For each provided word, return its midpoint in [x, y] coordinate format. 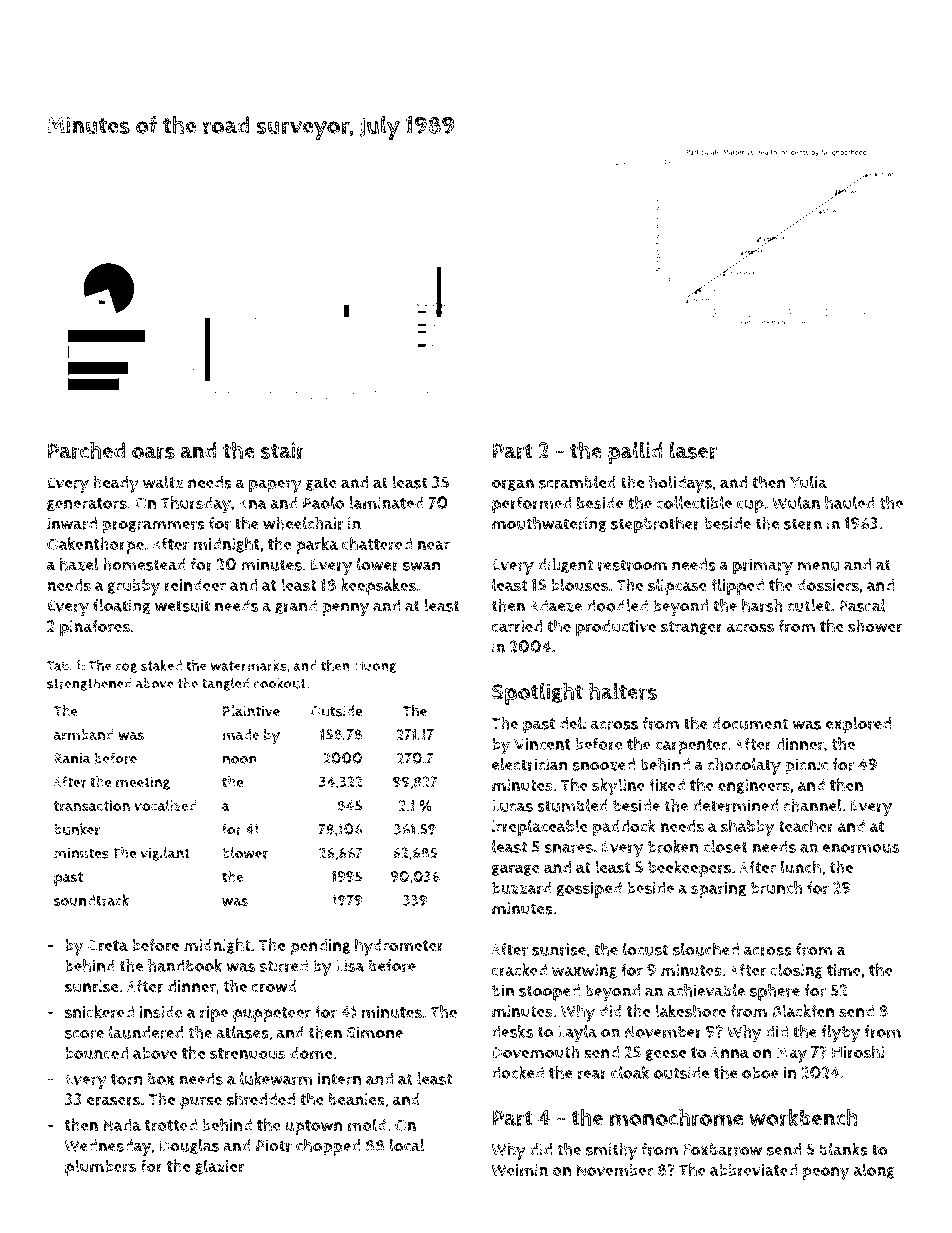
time [844, 970]
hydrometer [399, 947]
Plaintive [251, 711]
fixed [667, 784]
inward [72, 523]
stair [283, 450]
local [407, 1145]
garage [516, 870]
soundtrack [91, 900]
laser [693, 450]
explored [858, 725]
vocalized [165, 805]
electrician [530, 764]
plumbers [101, 1167]
